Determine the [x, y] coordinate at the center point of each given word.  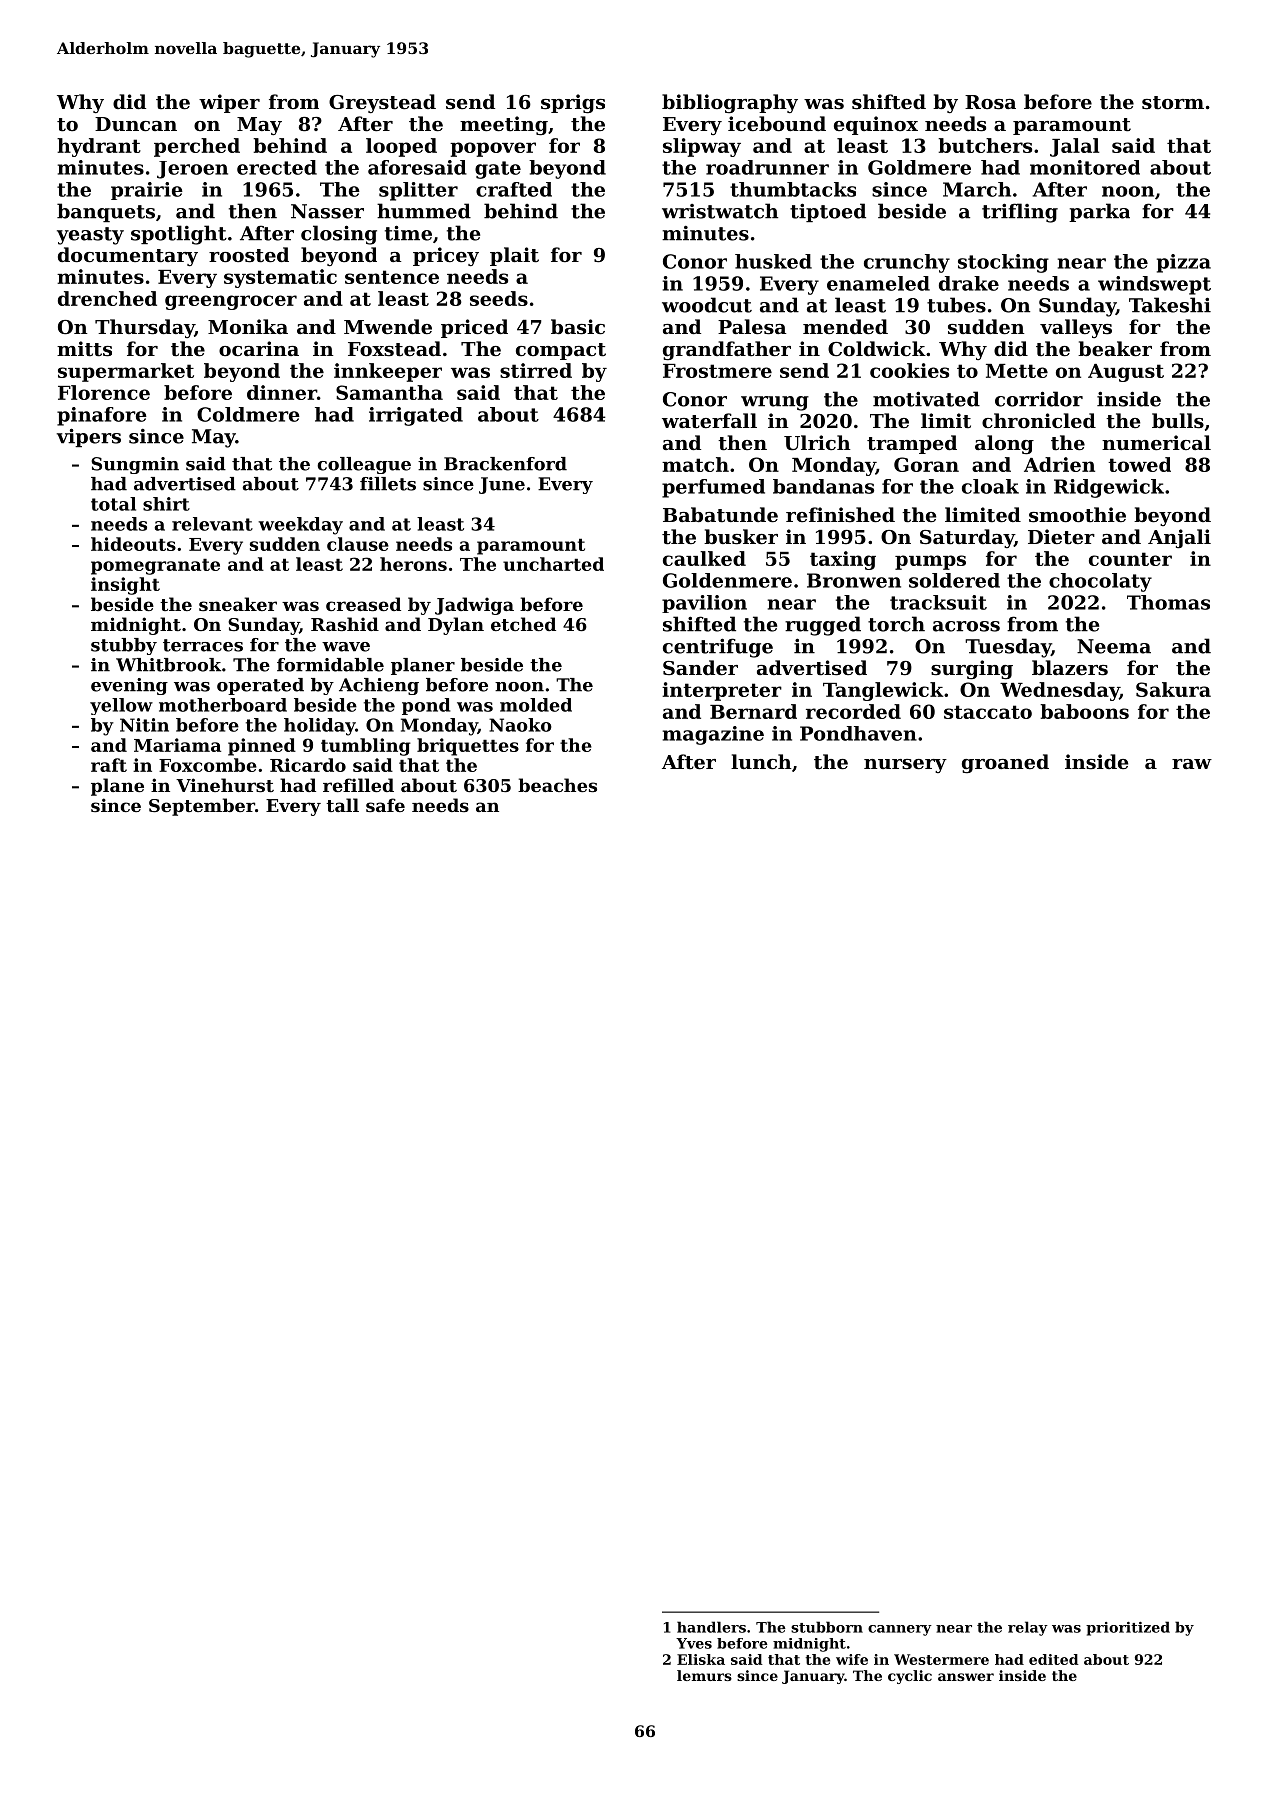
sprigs [573, 103]
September [202, 807]
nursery [905, 766]
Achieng [379, 686]
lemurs [704, 1675]
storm [1173, 103]
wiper [229, 103]
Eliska [701, 1659]
